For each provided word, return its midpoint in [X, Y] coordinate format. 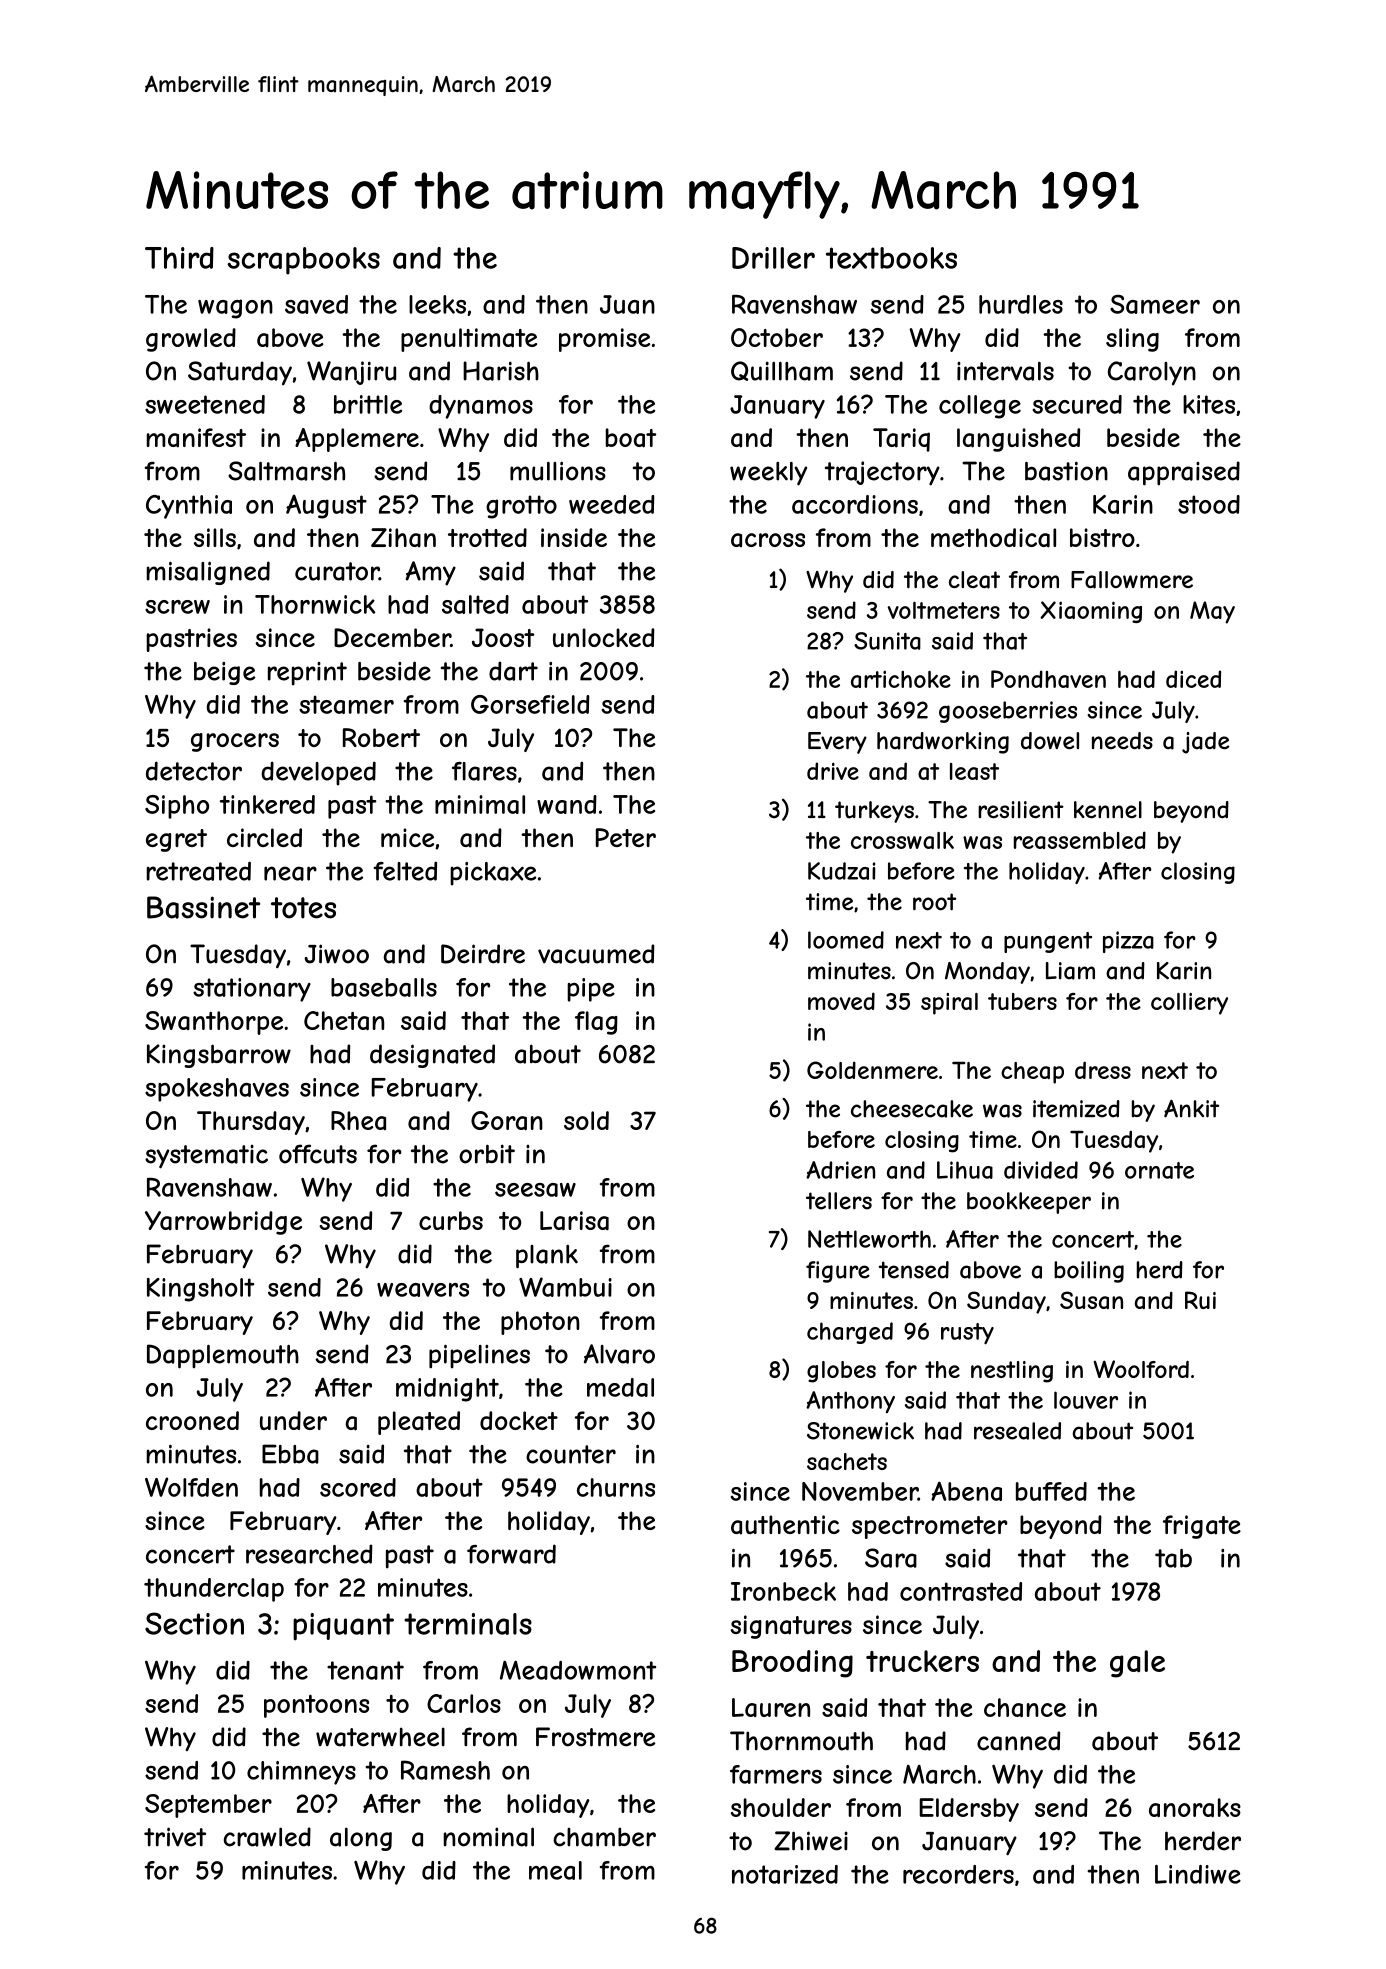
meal [555, 1870]
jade [1205, 743]
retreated [198, 871]
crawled [267, 1837]
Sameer [1155, 304]
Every [837, 743]
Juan [627, 304]
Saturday [240, 373]
